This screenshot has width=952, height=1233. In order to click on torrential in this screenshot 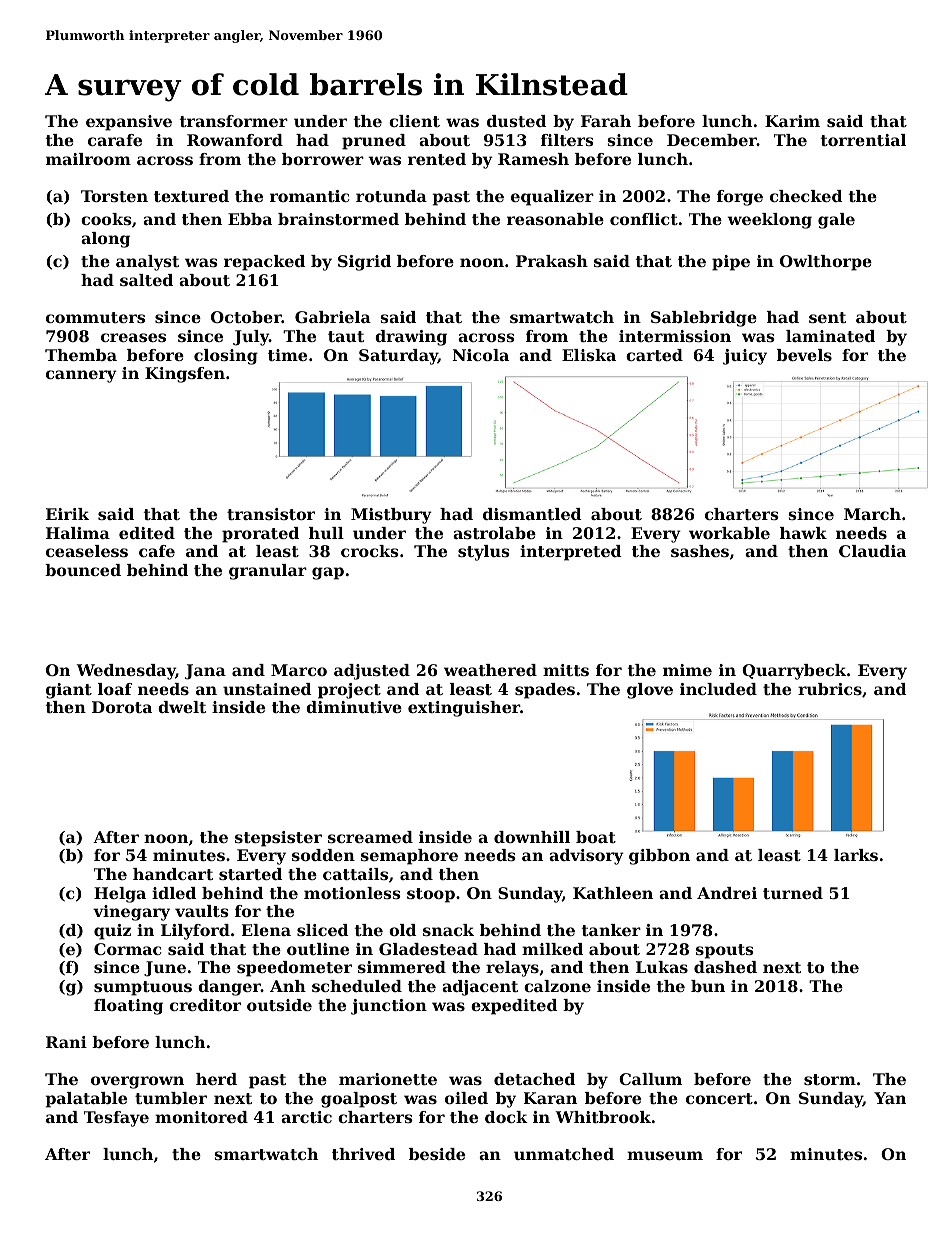, I will do `click(863, 140)`.
